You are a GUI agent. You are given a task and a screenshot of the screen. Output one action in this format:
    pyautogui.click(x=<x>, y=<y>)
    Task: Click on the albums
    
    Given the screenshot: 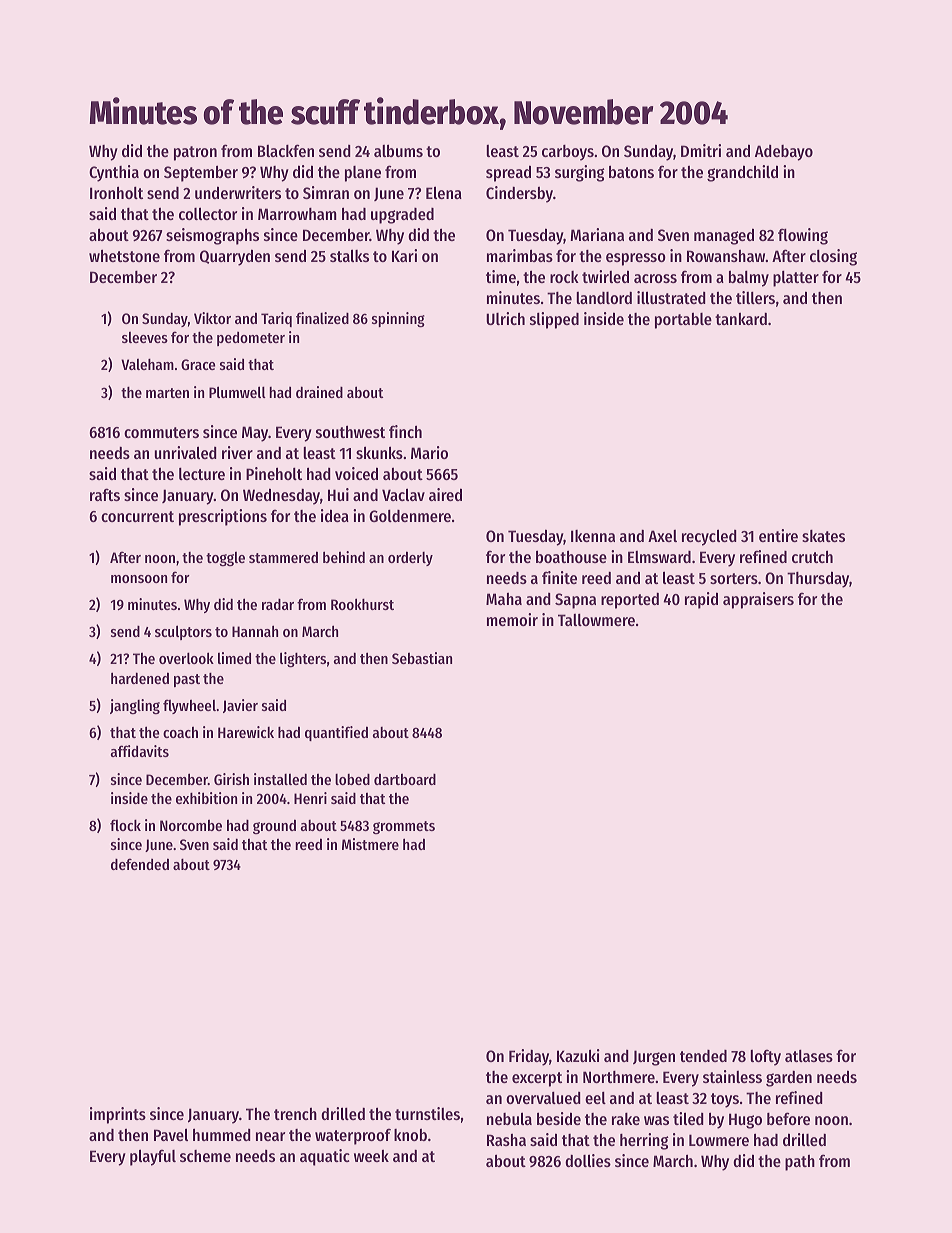 What is the action you would take?
    pyautogui.click(x=398, y=150)
